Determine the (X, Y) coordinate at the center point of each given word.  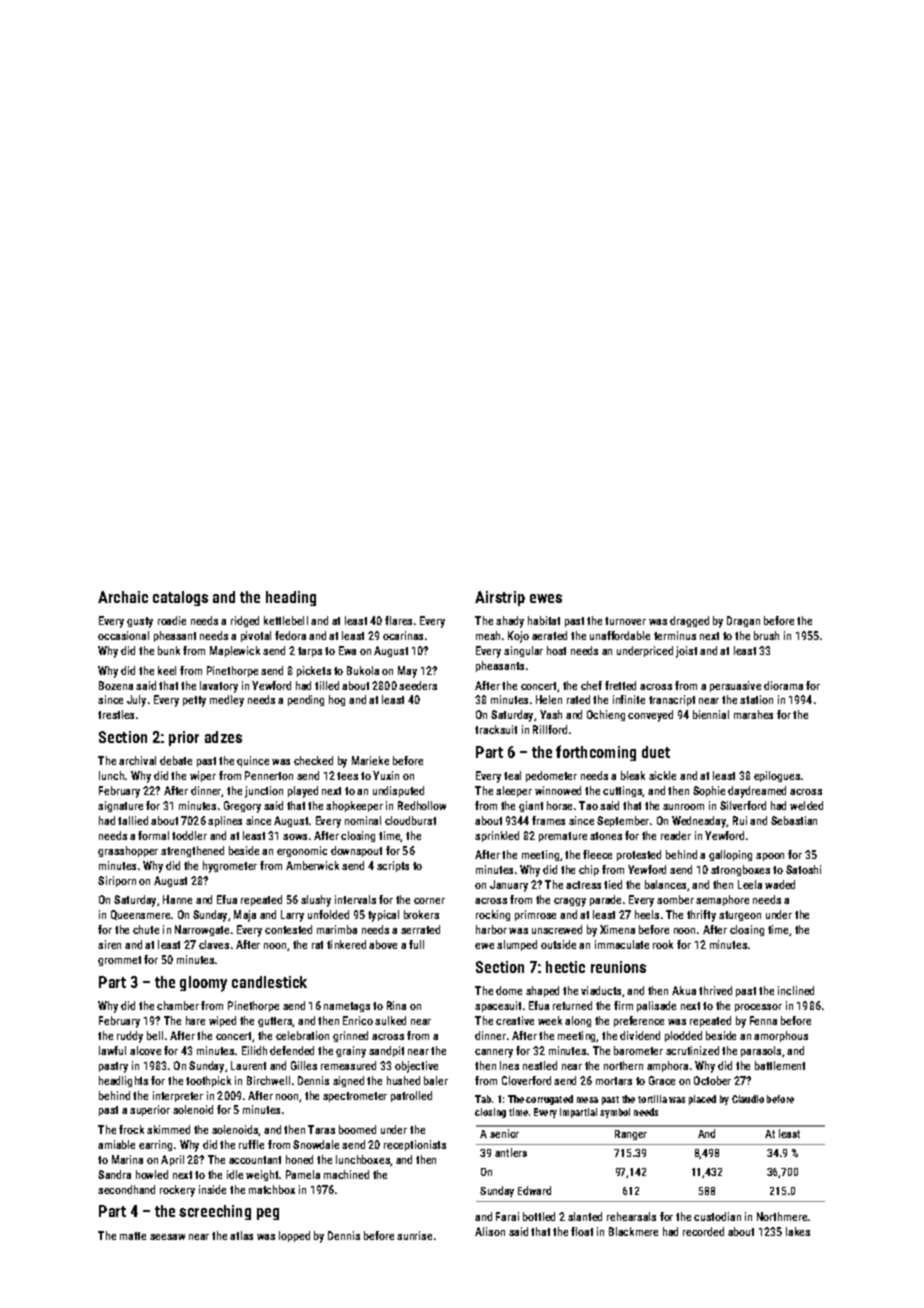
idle (235, 1174)
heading (291, 598)
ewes (546, 598)
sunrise (414, 1235)
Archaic (123, 597)
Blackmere (633, 1231)
